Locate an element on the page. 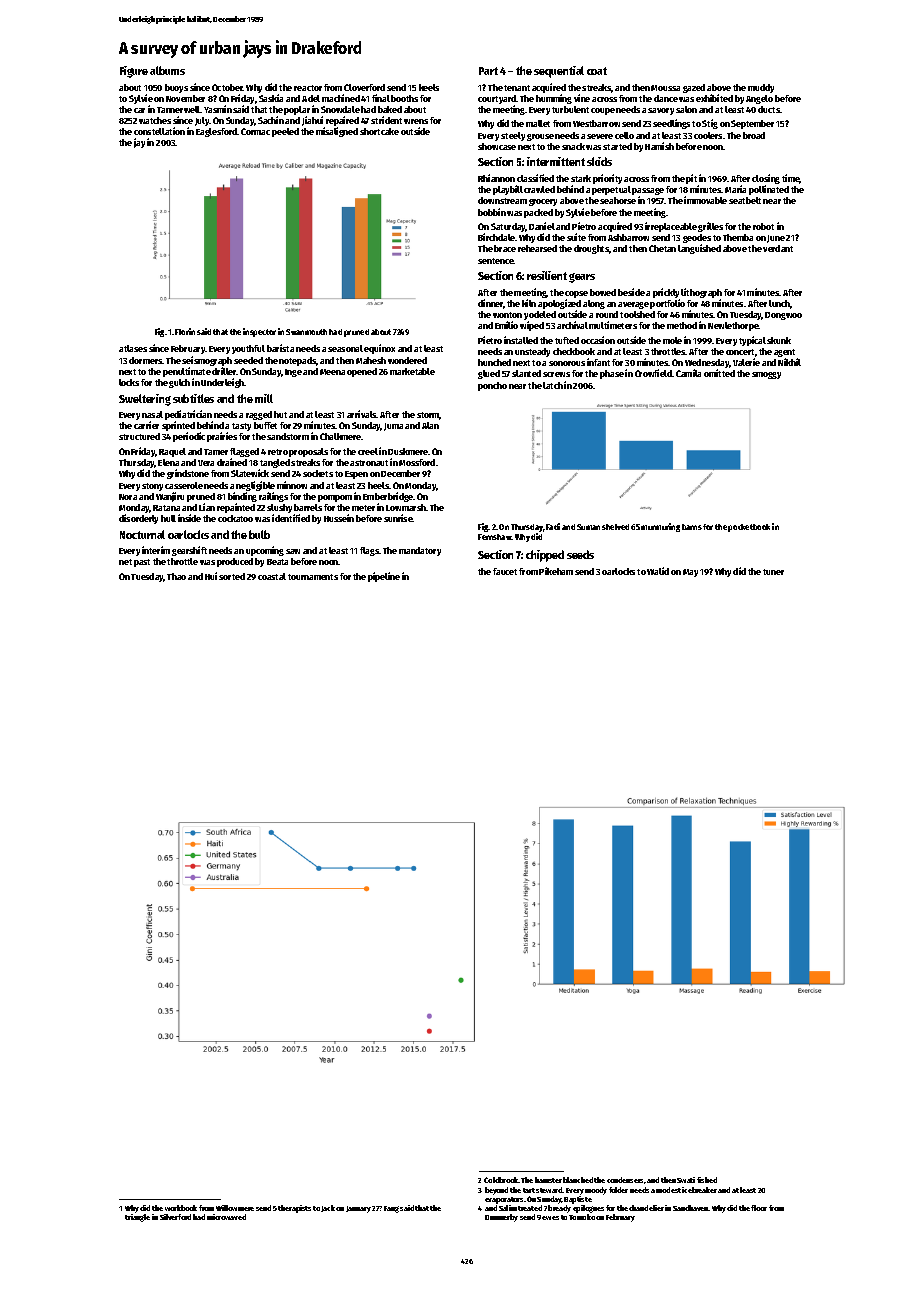 The width and height of the document is (924, 1308). blanched is located at coordinates (578, 1180).
